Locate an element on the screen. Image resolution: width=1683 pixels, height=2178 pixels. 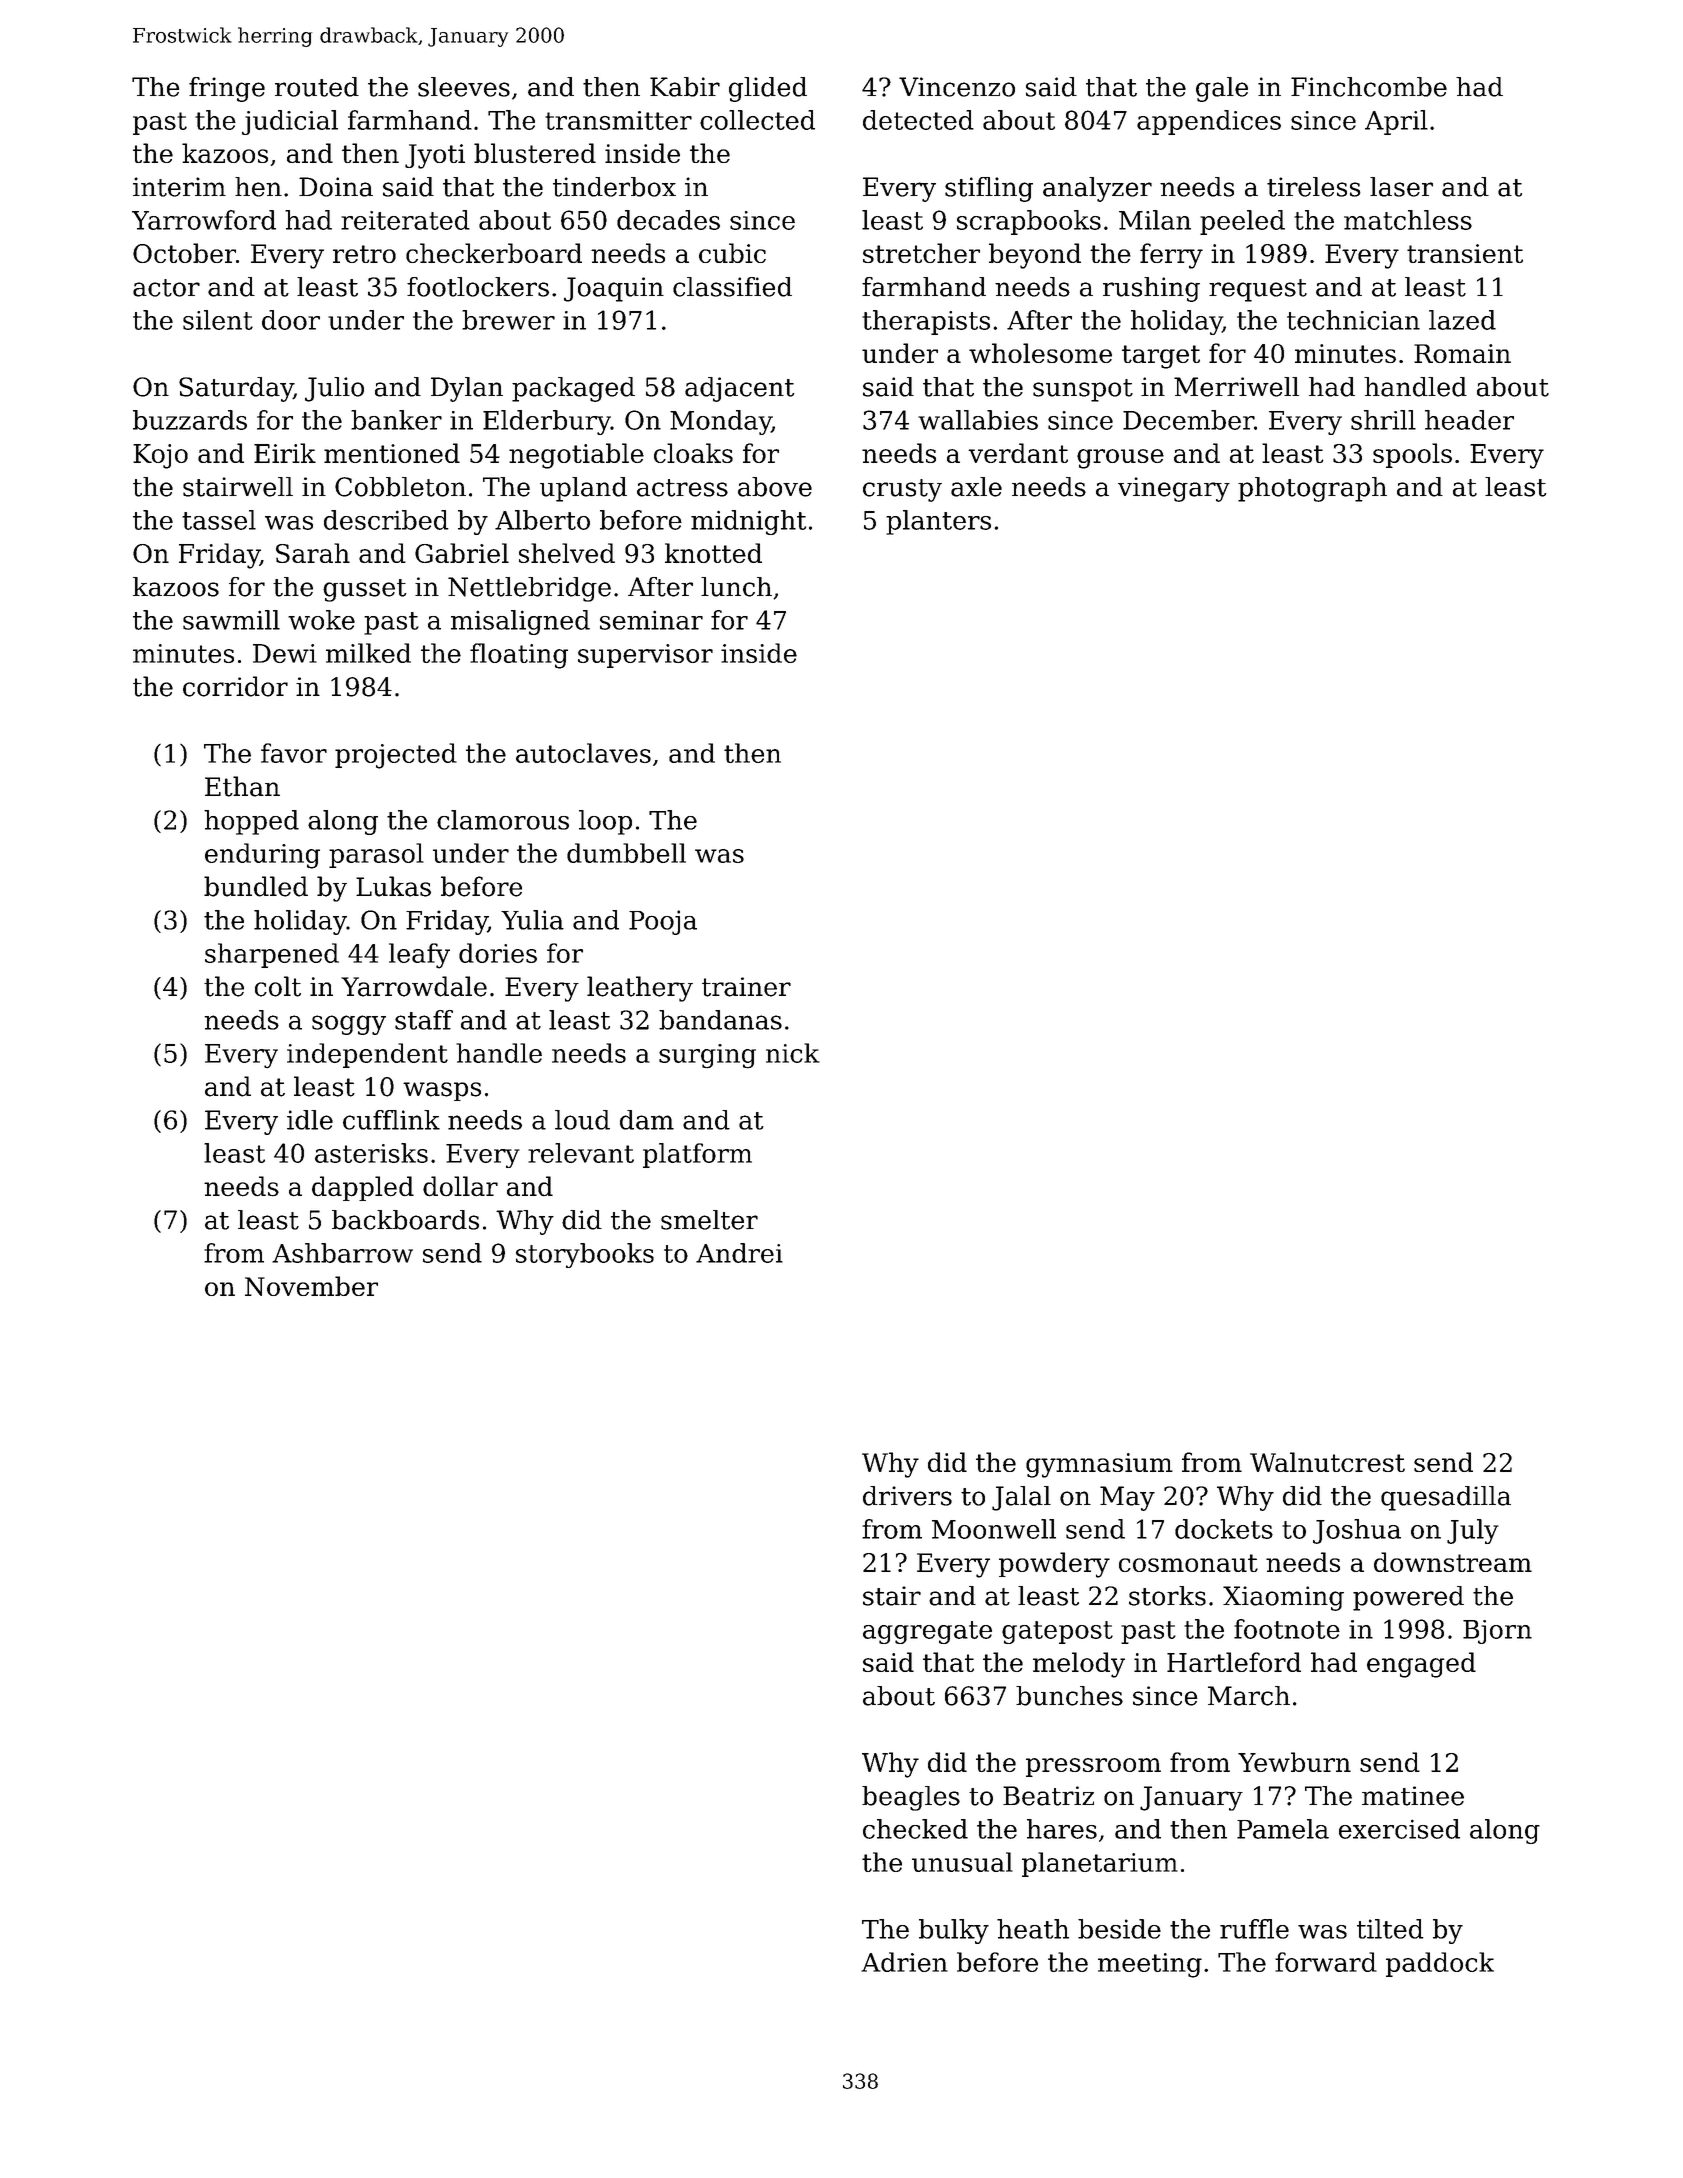
cubic is located at coordinates (732, 253).
